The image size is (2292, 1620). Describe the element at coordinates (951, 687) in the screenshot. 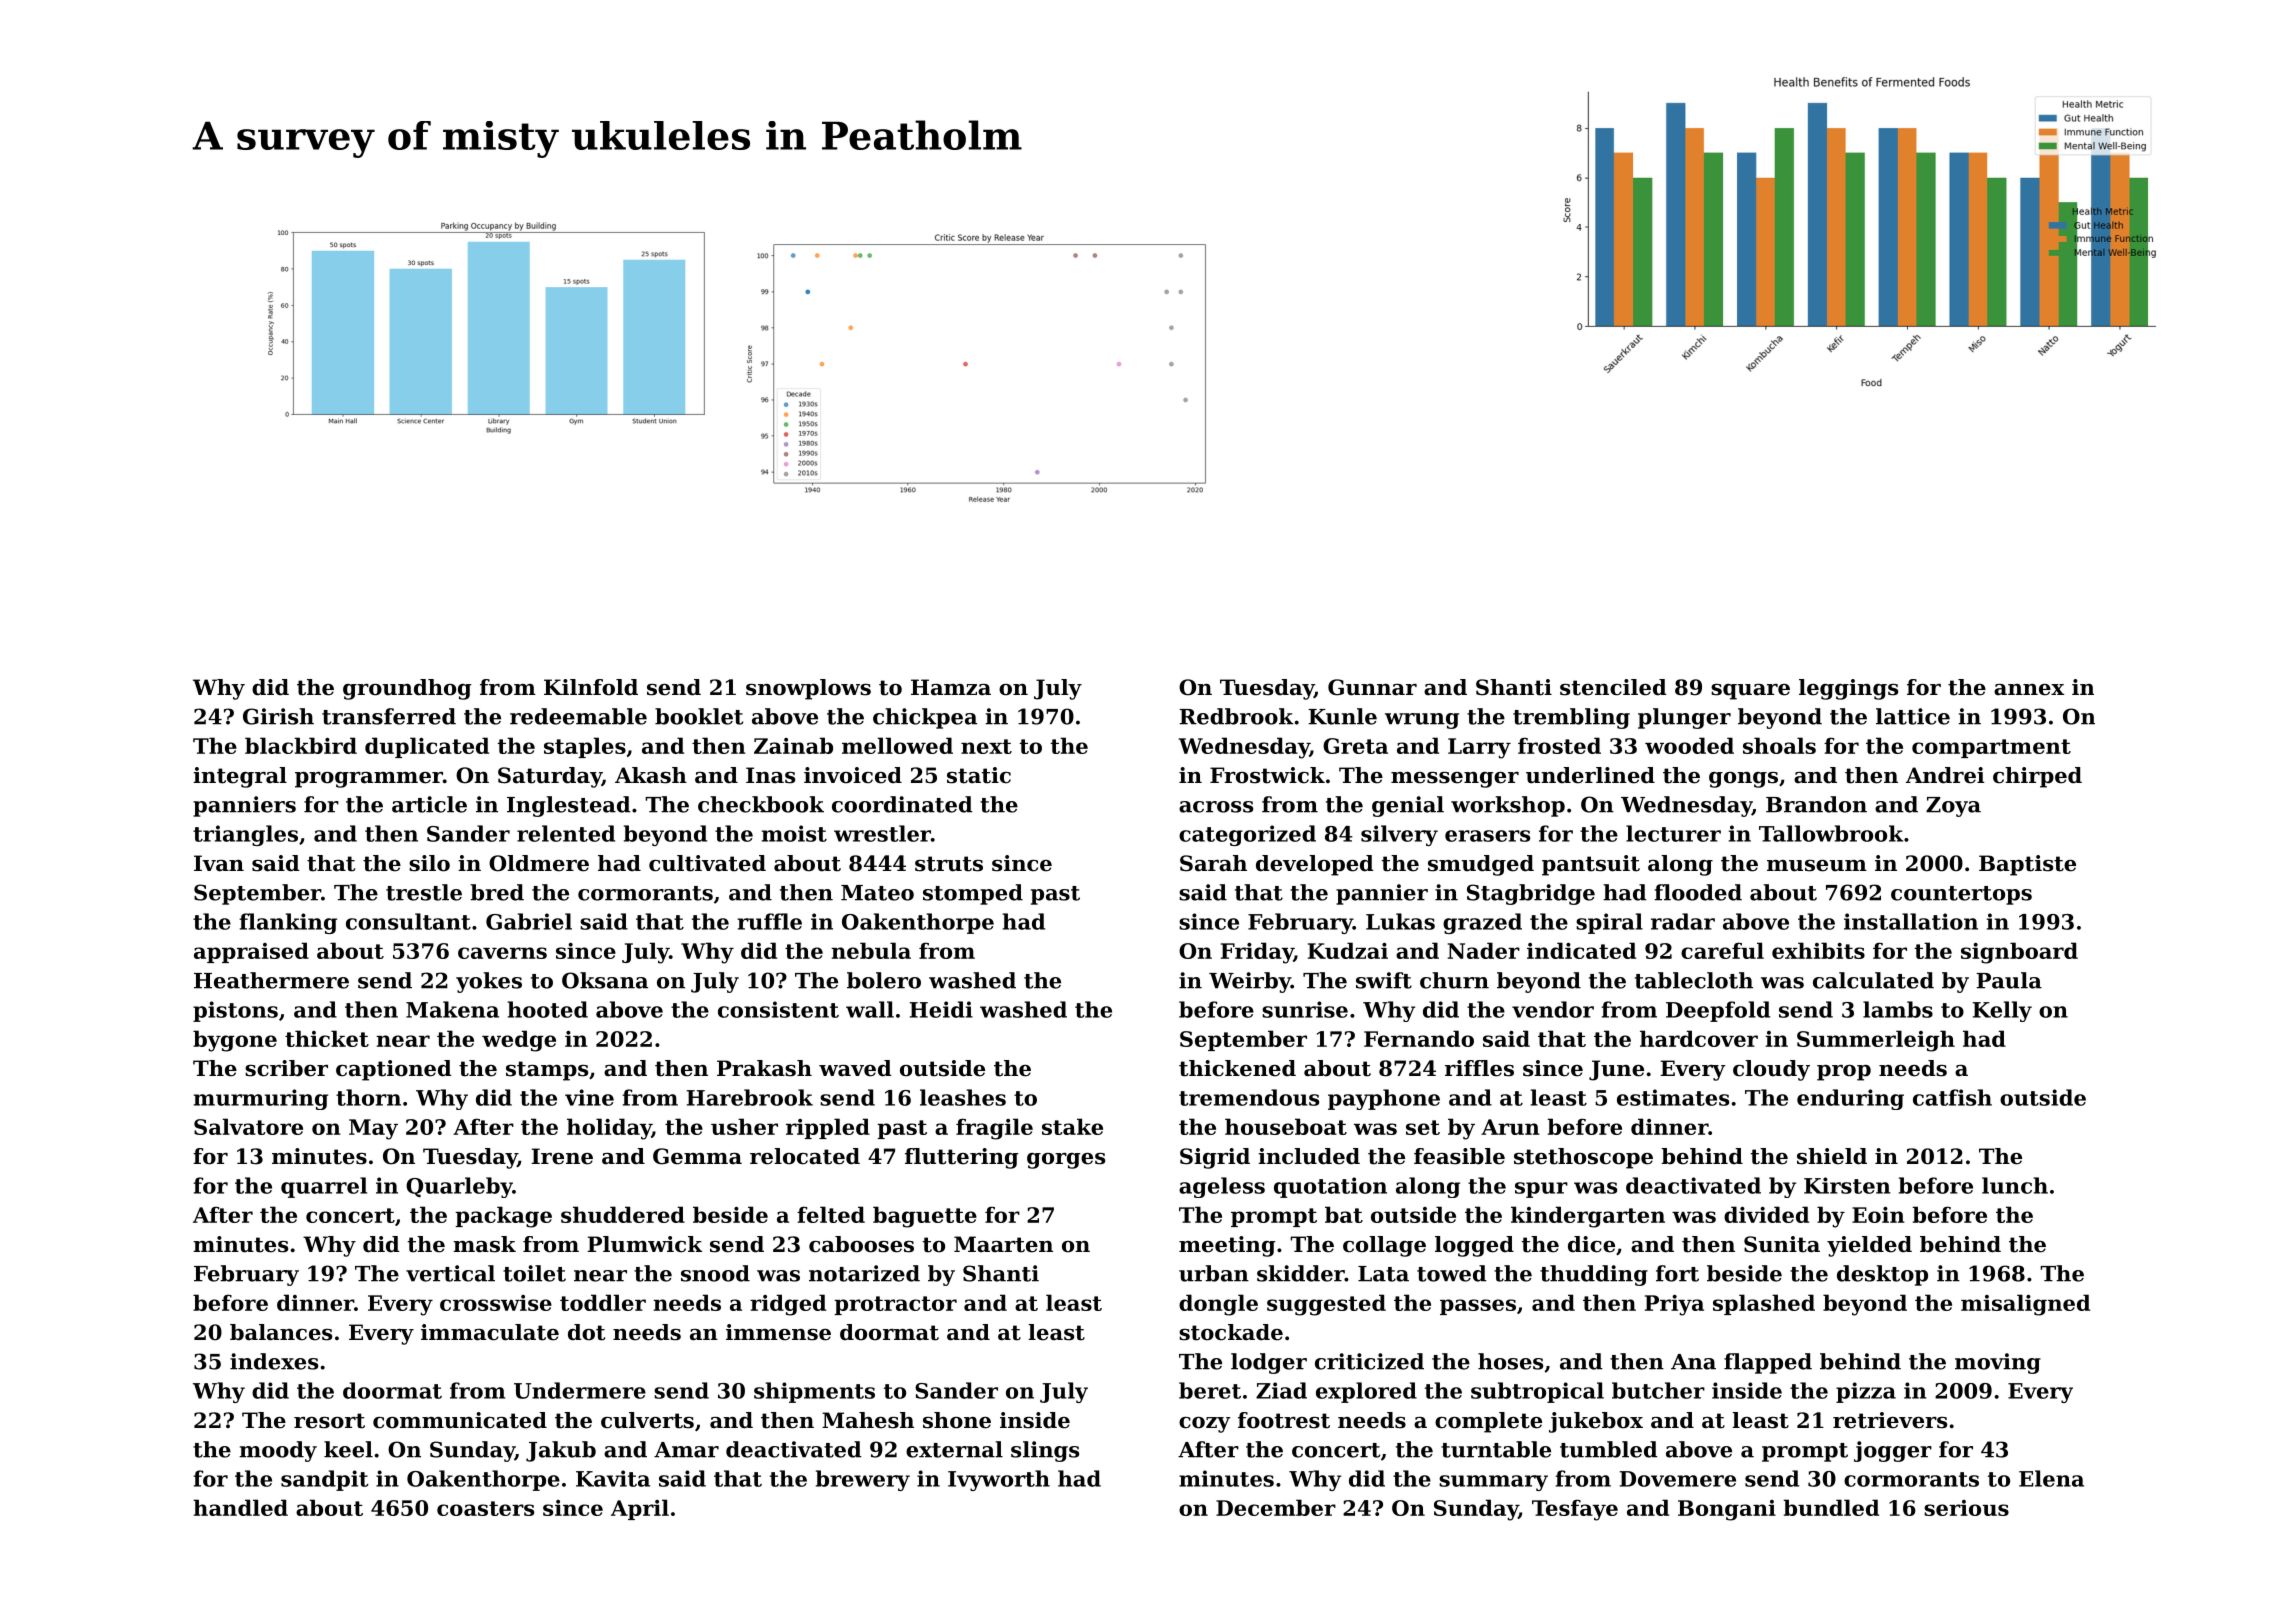

I see `Hamza` at that location.
